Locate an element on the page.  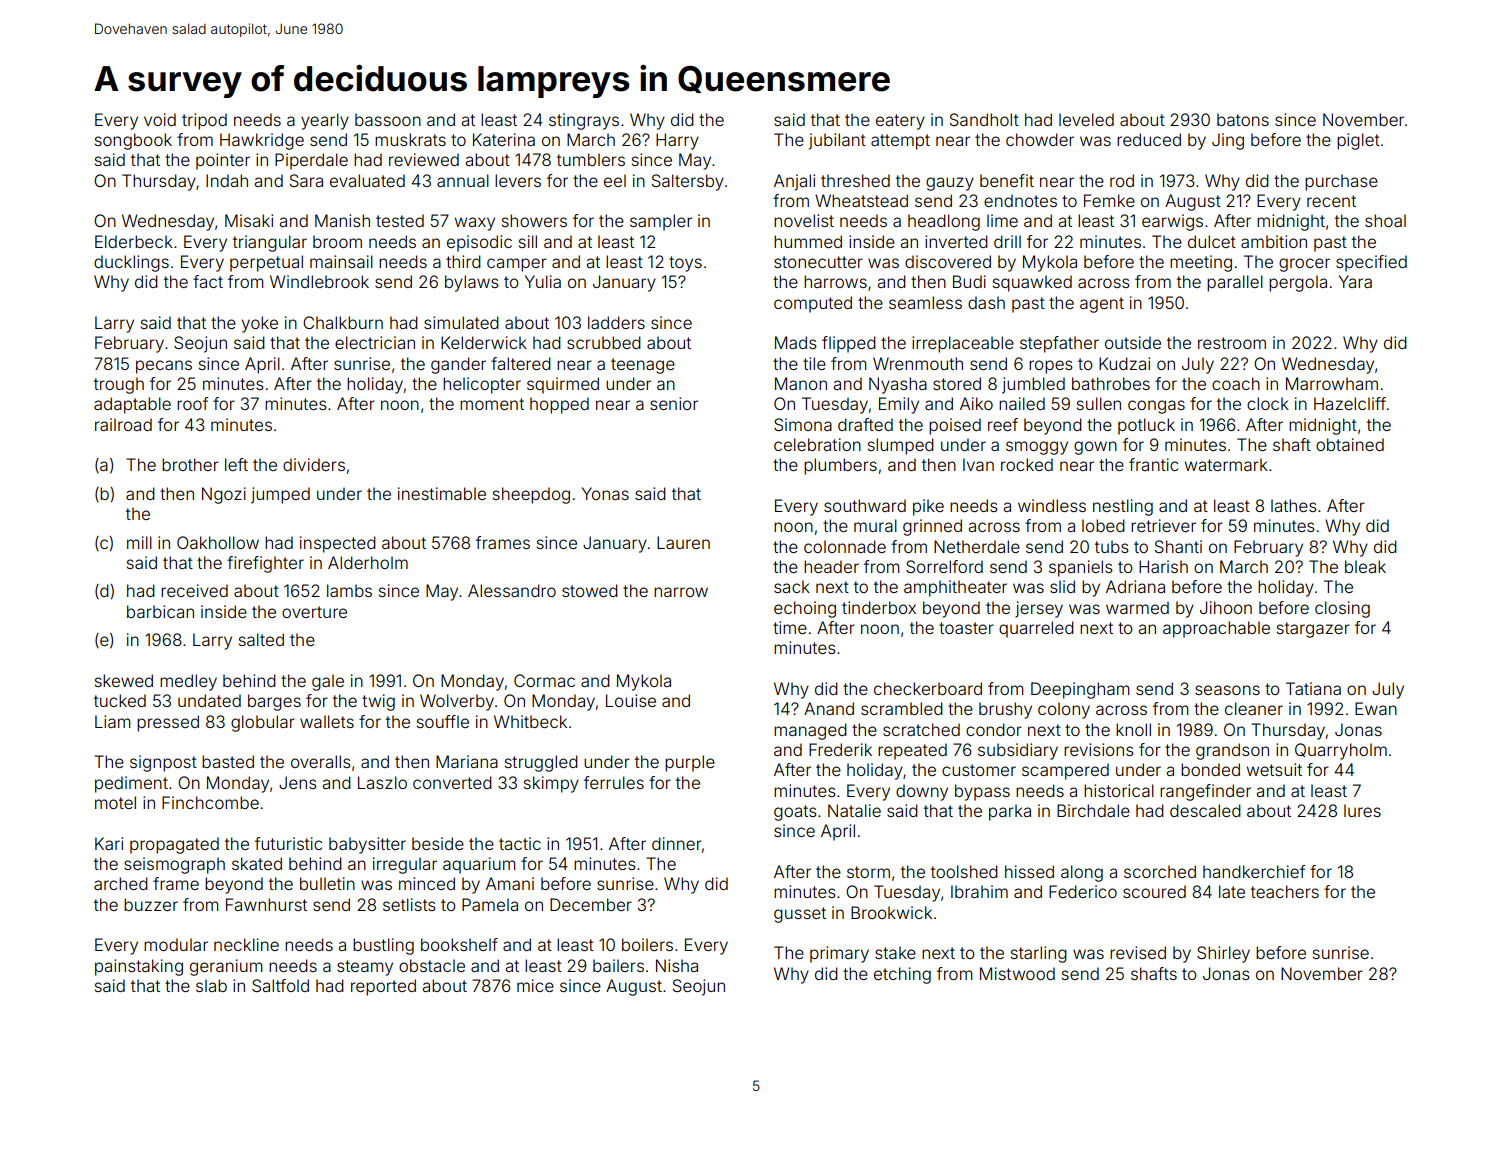
mice is located at coordinates (535, 985).
